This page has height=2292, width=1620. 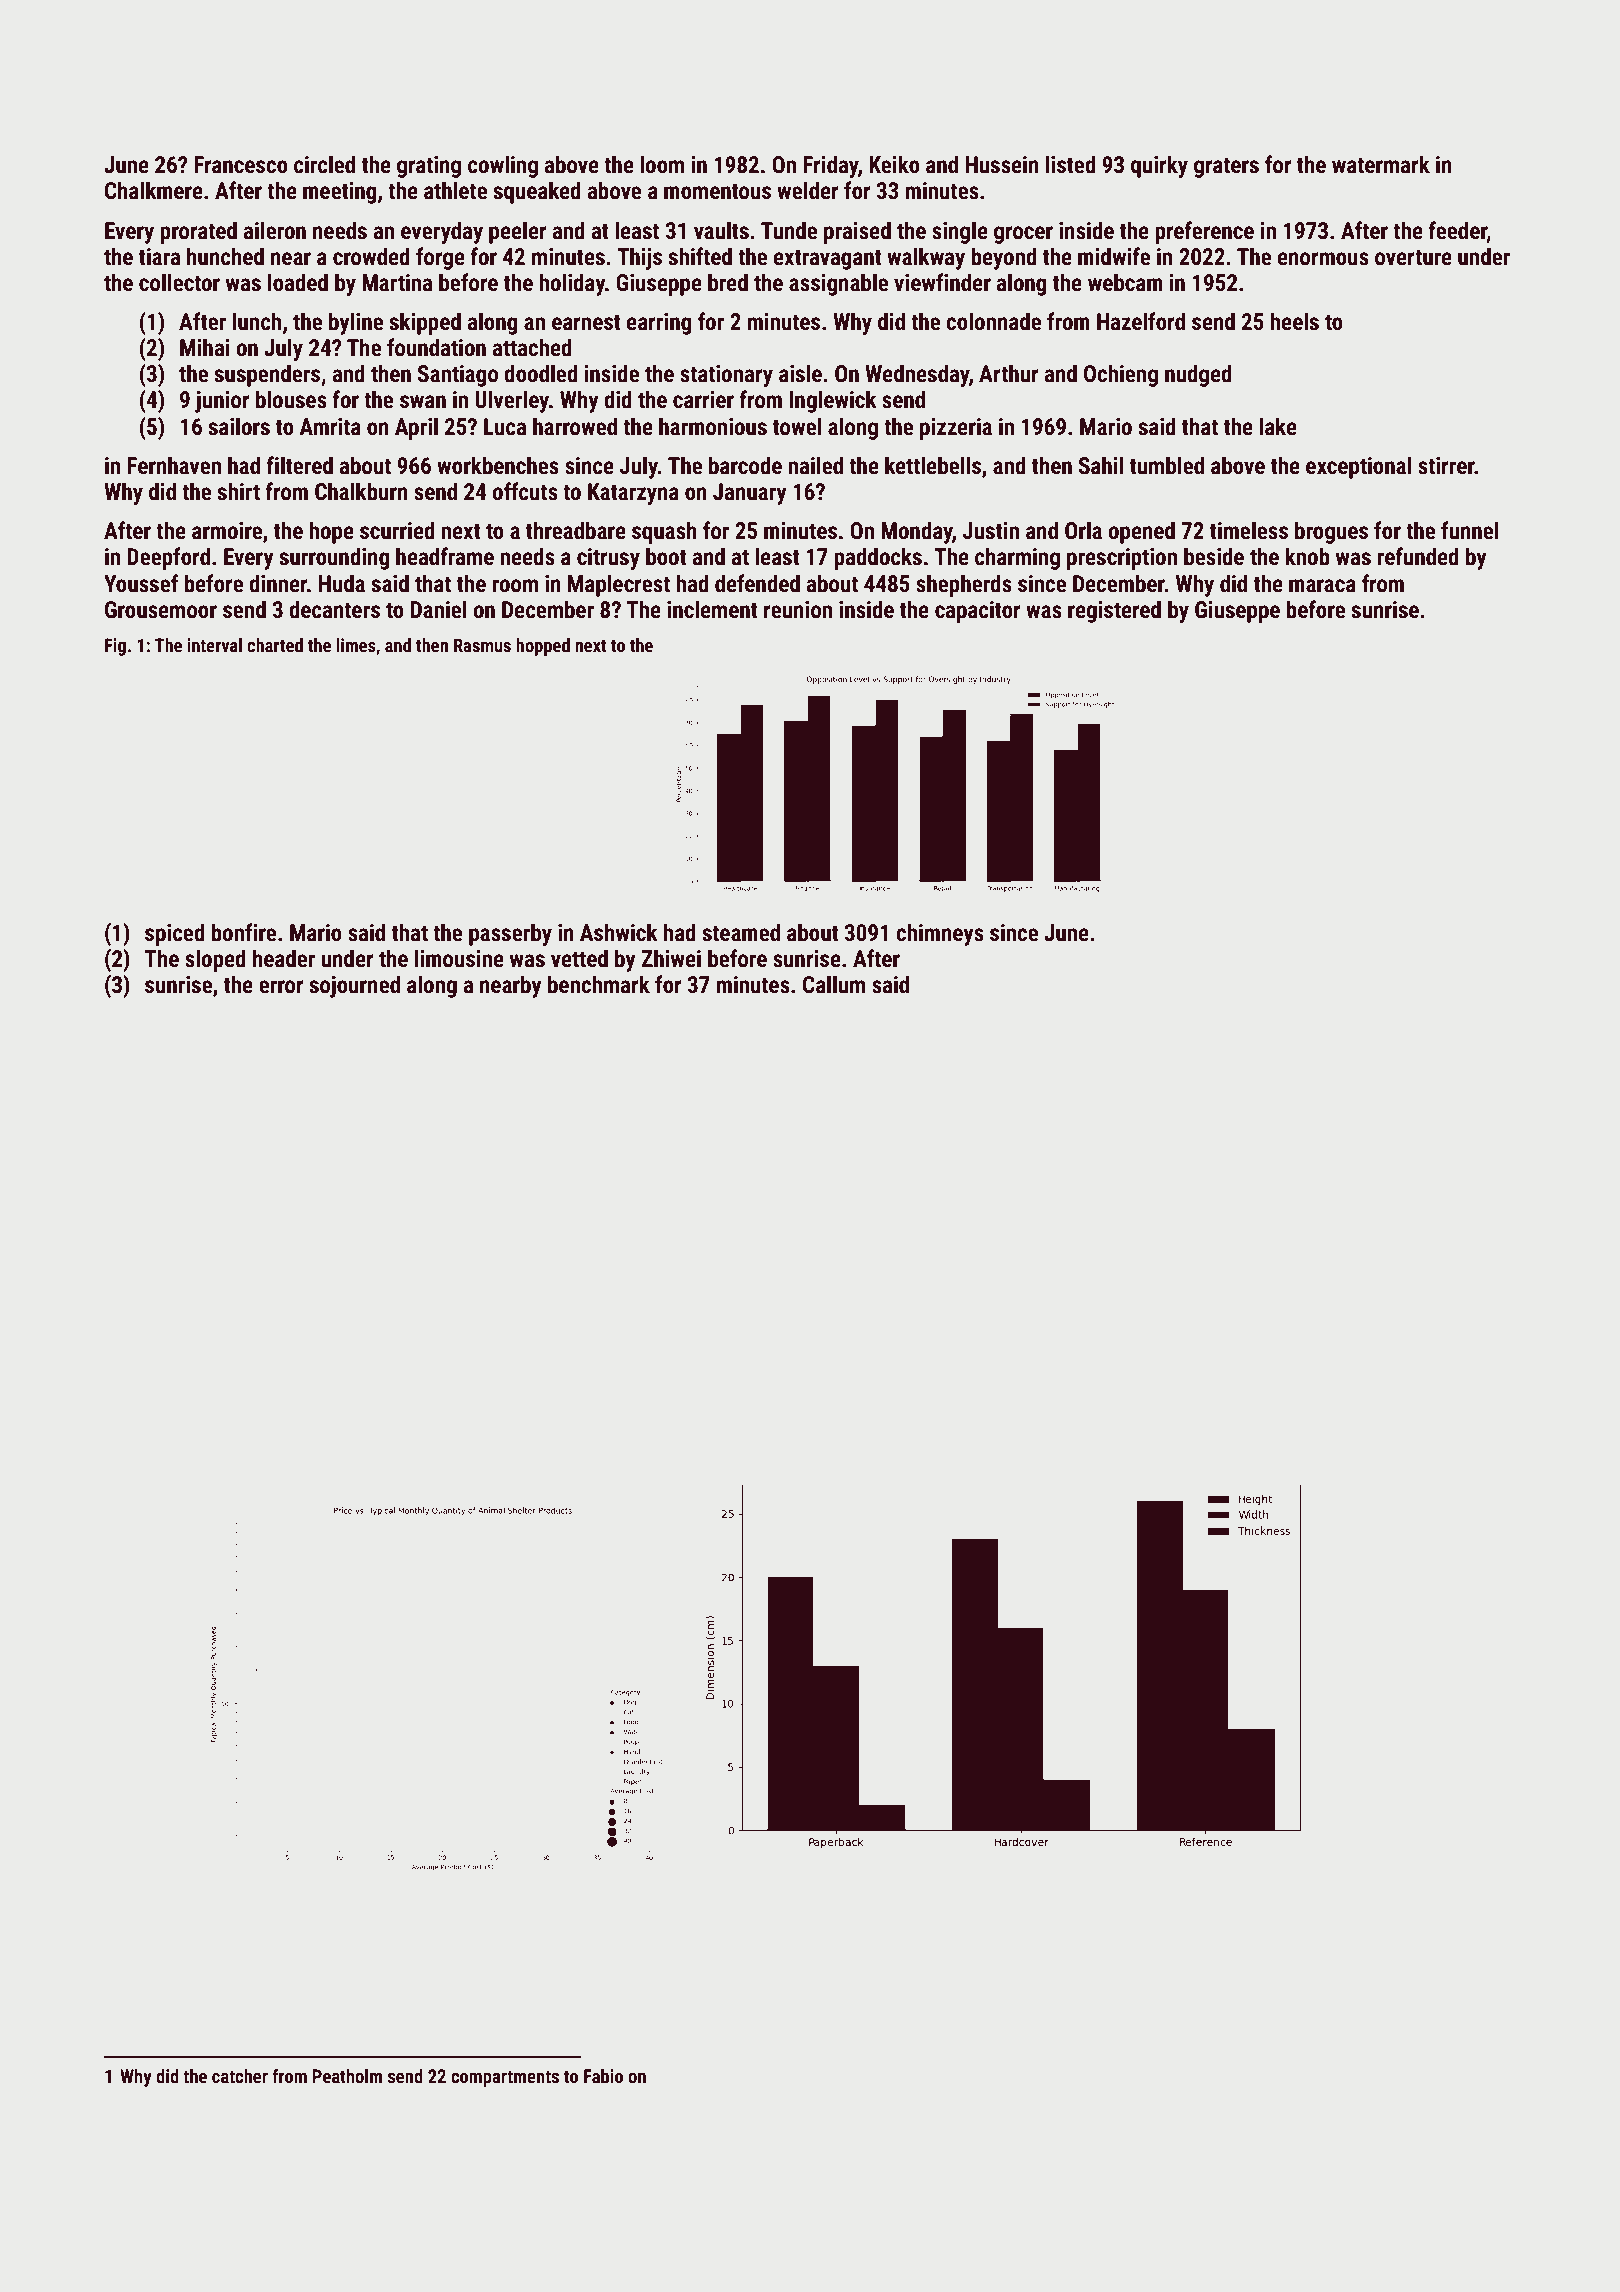 What do you see at coordinates (940, 934) in the page?
I see `chimneys` at bounding box center [940, 934].
